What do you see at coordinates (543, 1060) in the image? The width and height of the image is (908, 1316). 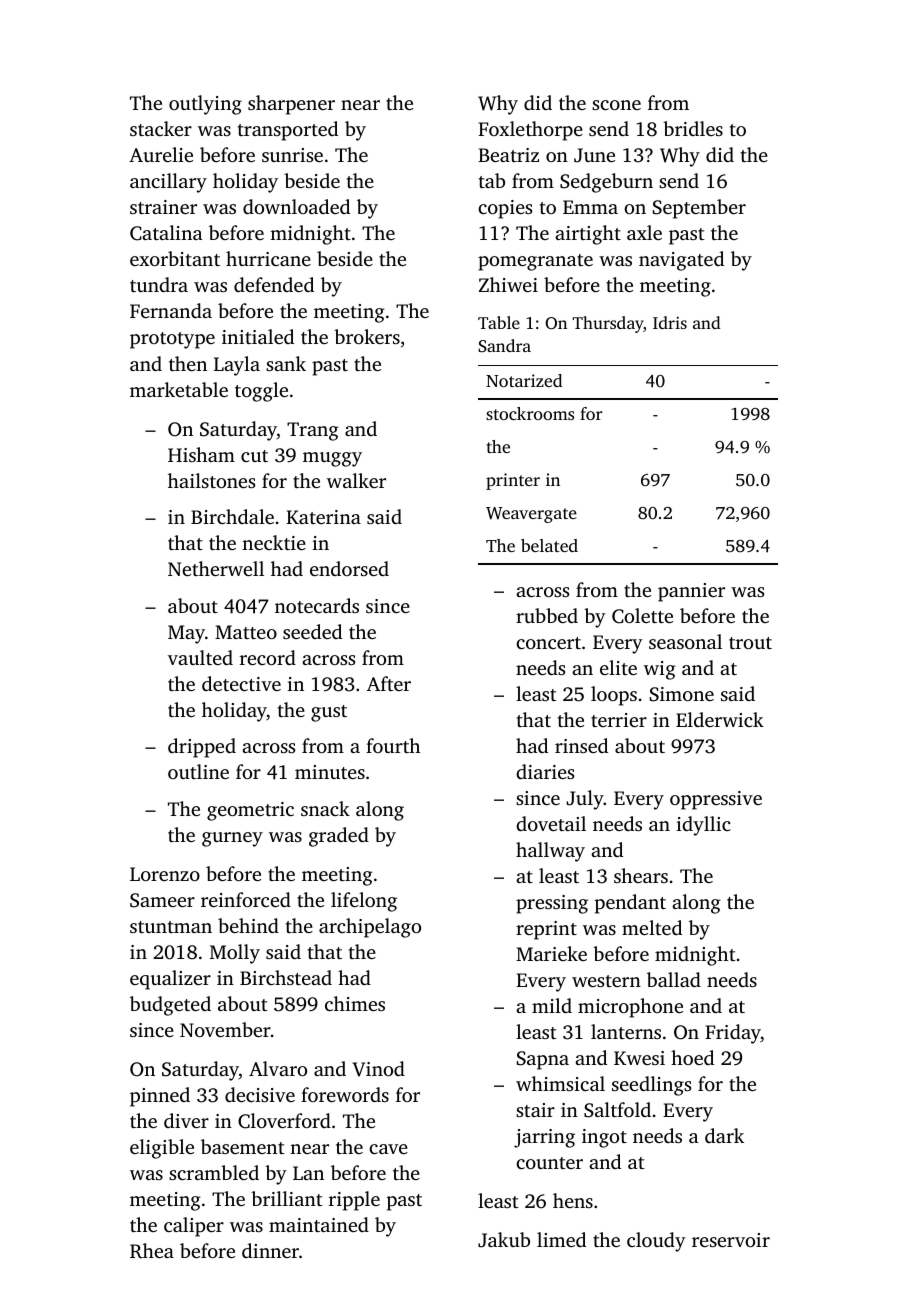 I see `Sapna` at bounding box center [543, 1060].
